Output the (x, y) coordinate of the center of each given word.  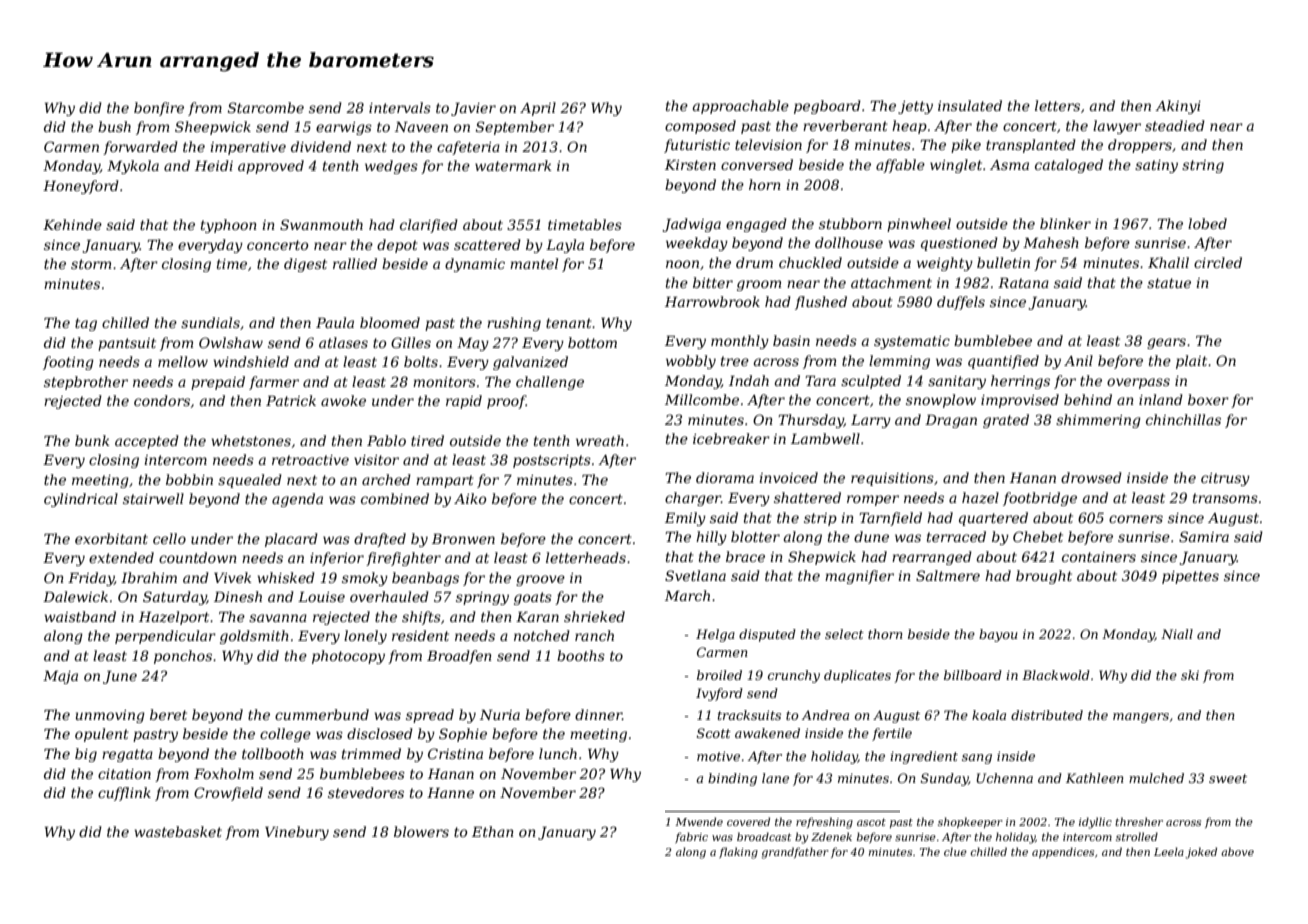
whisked (286, 577)
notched (542, 635)
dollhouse (849, 242)
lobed (1207, 223)
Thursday (811, 421)
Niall (1177, 634)
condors (162, 400)
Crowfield (228, 794)
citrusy (1225, 479)
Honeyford (81, 187)
